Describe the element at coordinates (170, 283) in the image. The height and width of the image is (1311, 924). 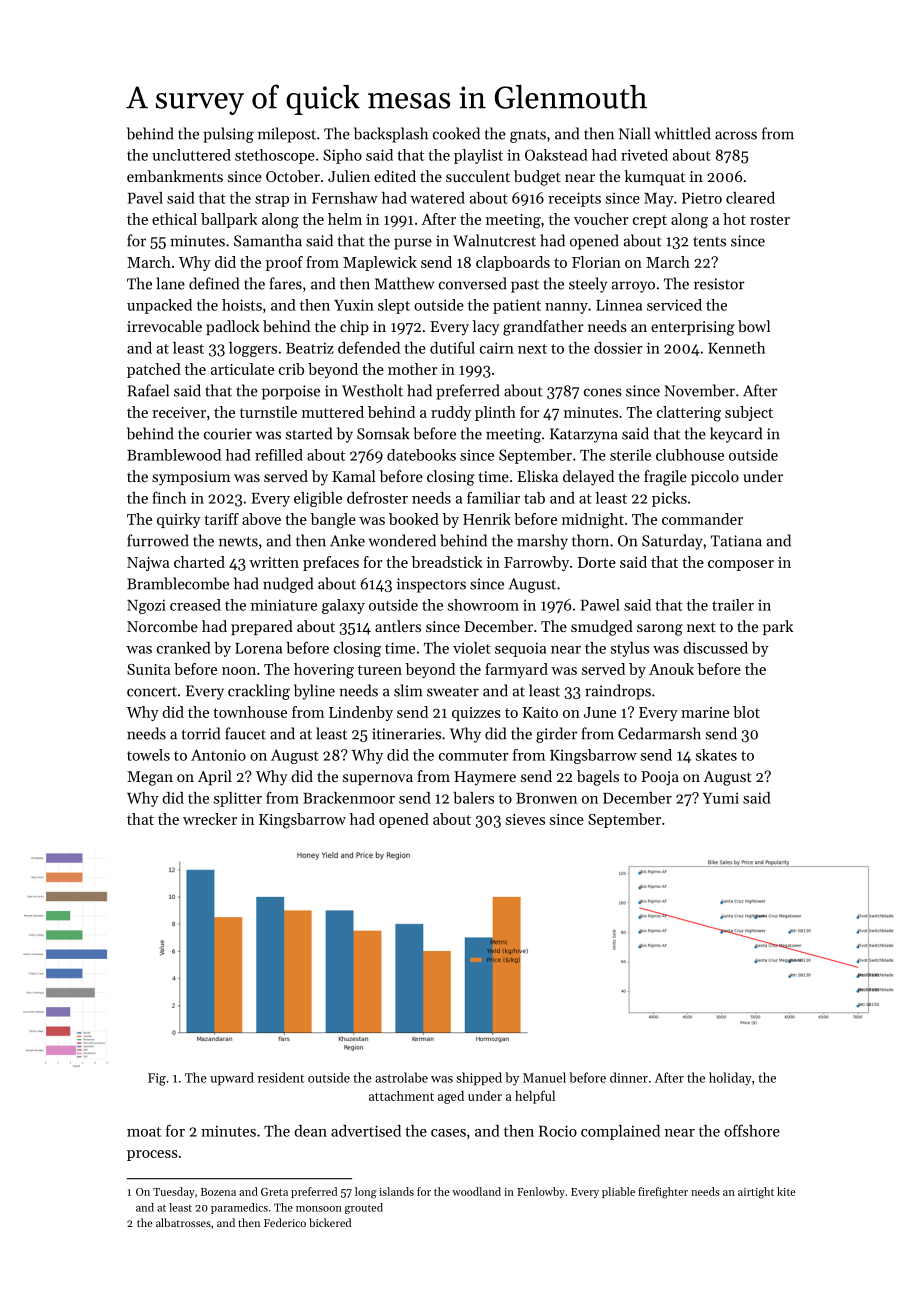
I see `lane` at that location.
